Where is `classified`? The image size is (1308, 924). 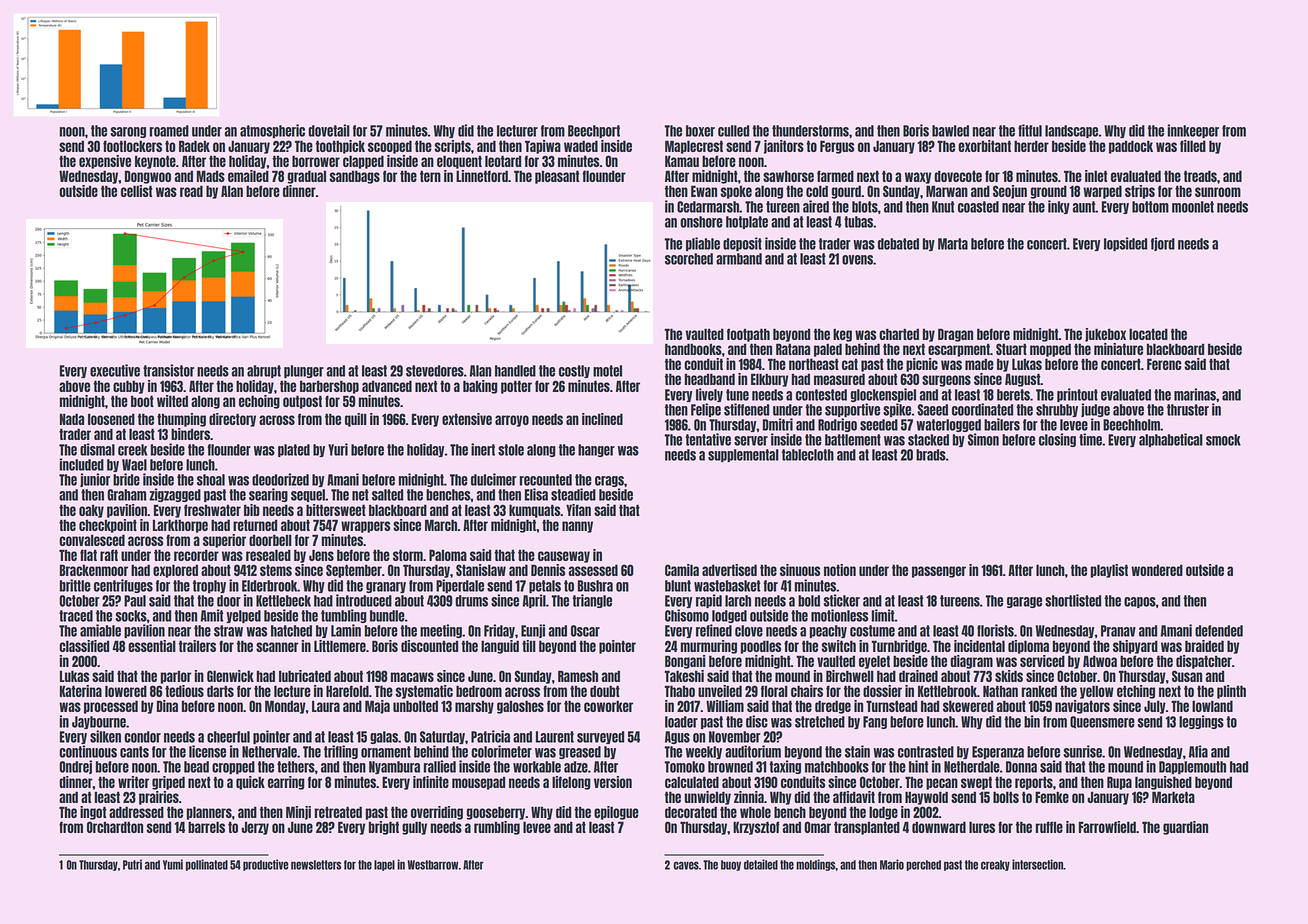 classified is located at coordinates (84, 646).
